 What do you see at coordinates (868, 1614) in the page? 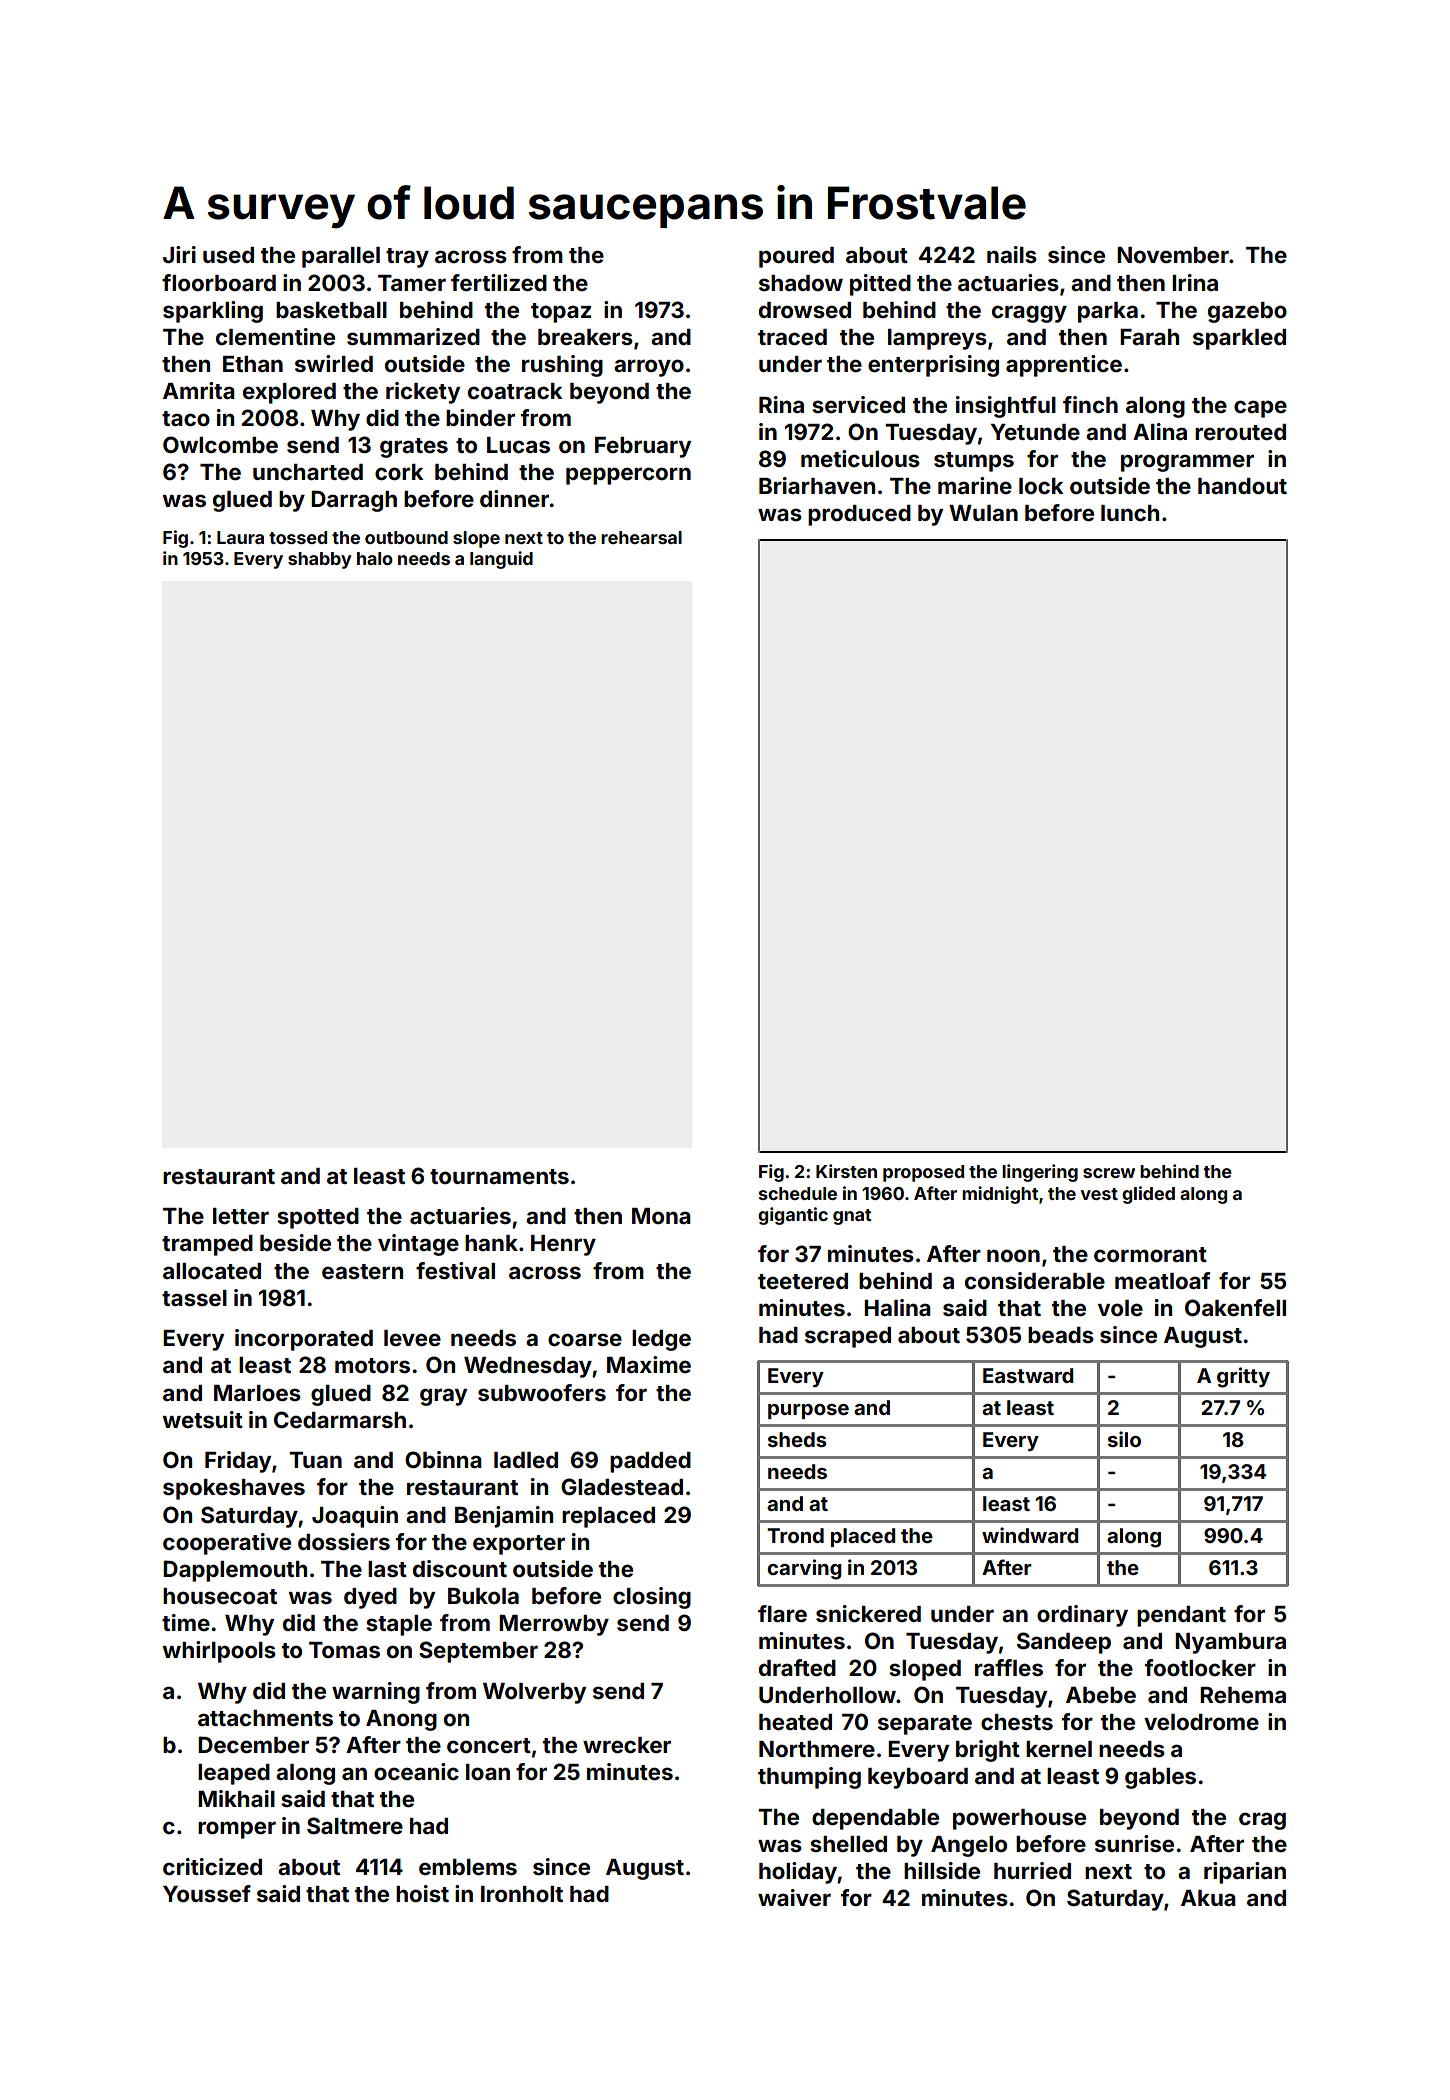
I see `snickered` at bounding box center [868, 1614].
